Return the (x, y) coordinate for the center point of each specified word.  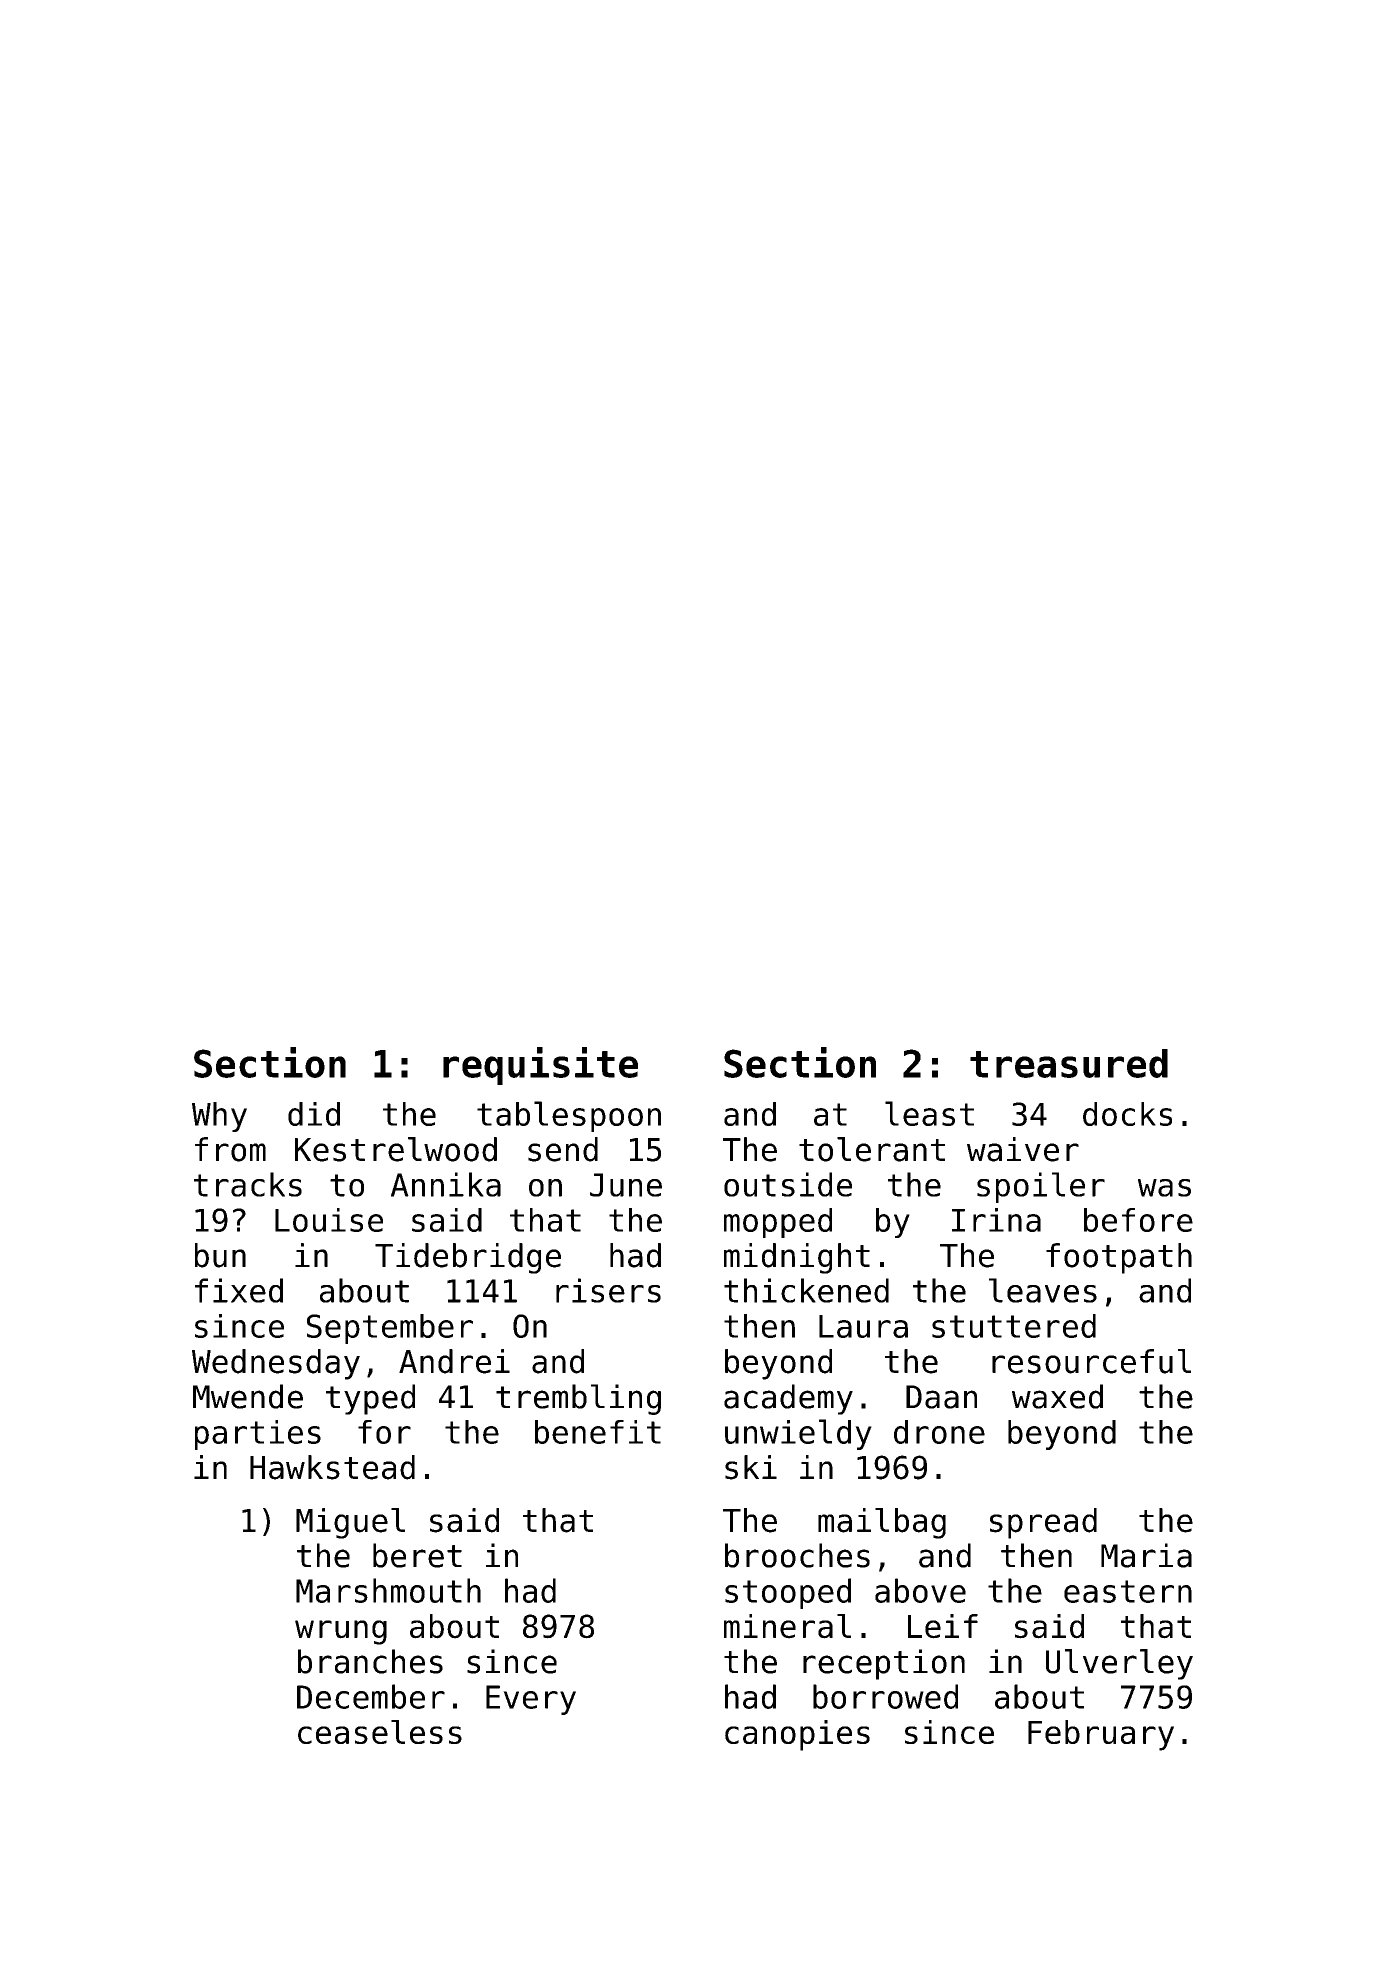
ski (751, 1467)
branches (370, 1661)
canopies (797, 1735)
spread (1043, 1523)
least (929, 1113)
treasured (1069, 1063)
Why (219, 1117)
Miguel (350, 1523)
